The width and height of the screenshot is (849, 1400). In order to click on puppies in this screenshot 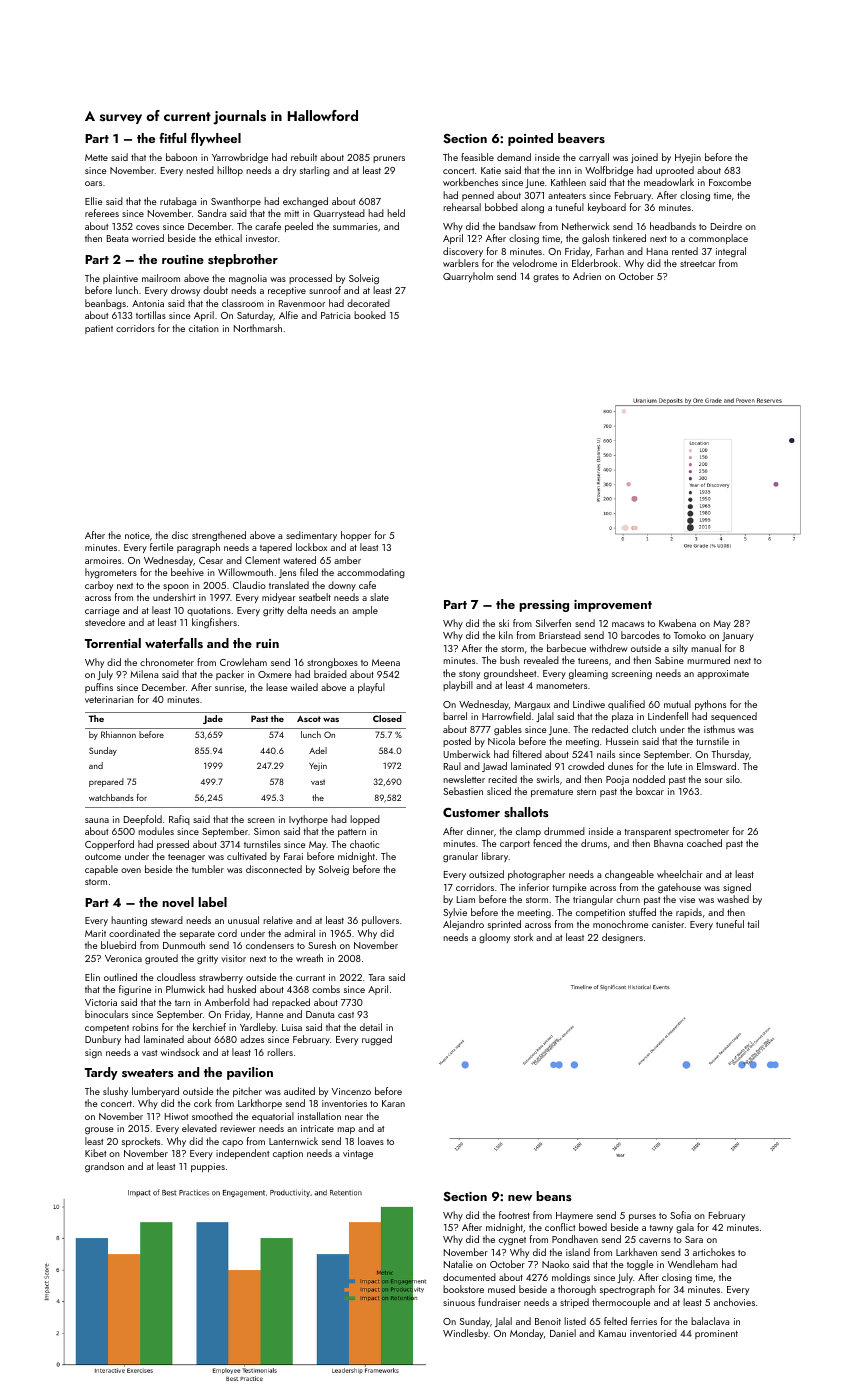, I will do `click(208, 1167)`.
